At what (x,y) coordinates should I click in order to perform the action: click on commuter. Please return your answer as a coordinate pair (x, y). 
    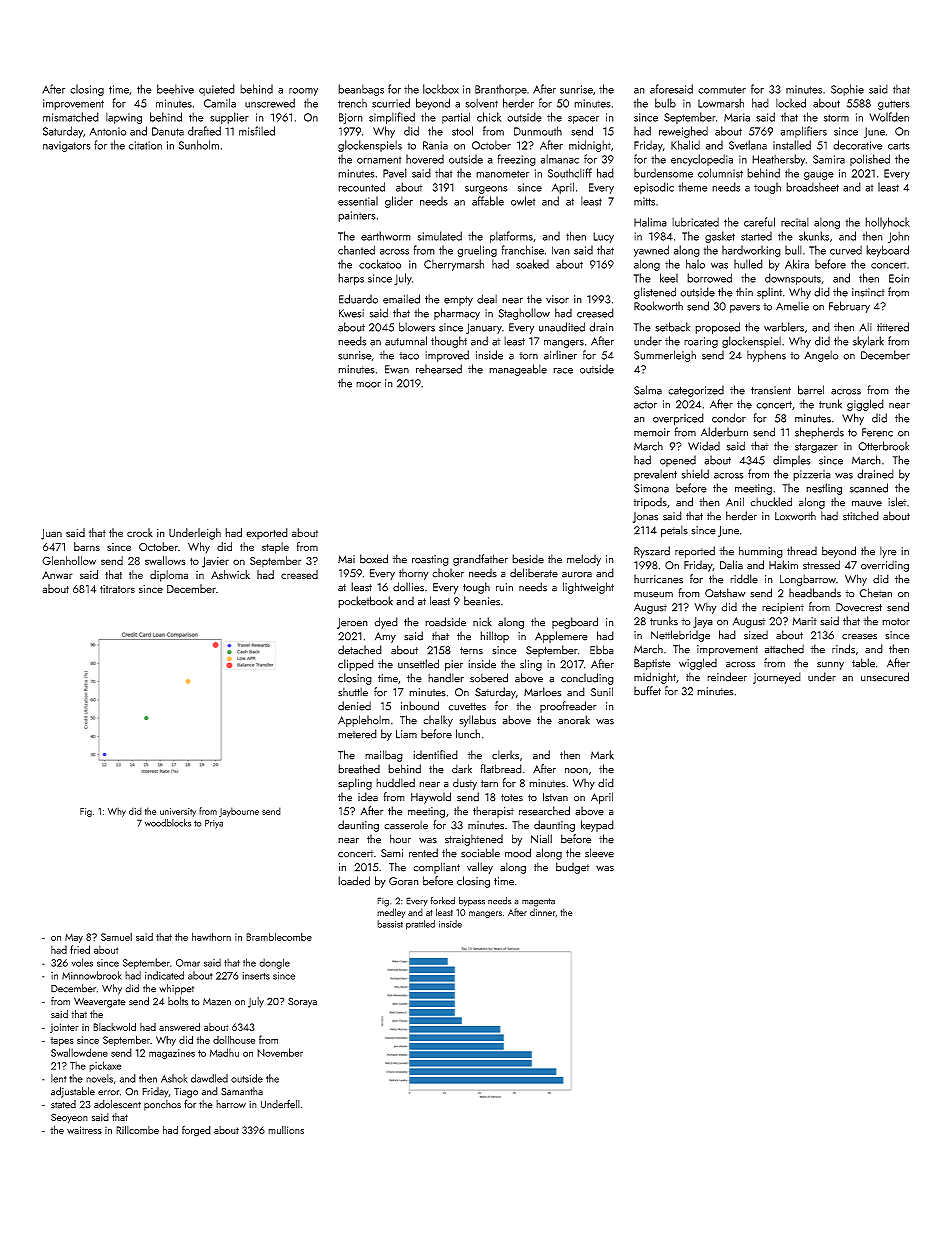
    Looking at the image, I should click on (722, 90).
